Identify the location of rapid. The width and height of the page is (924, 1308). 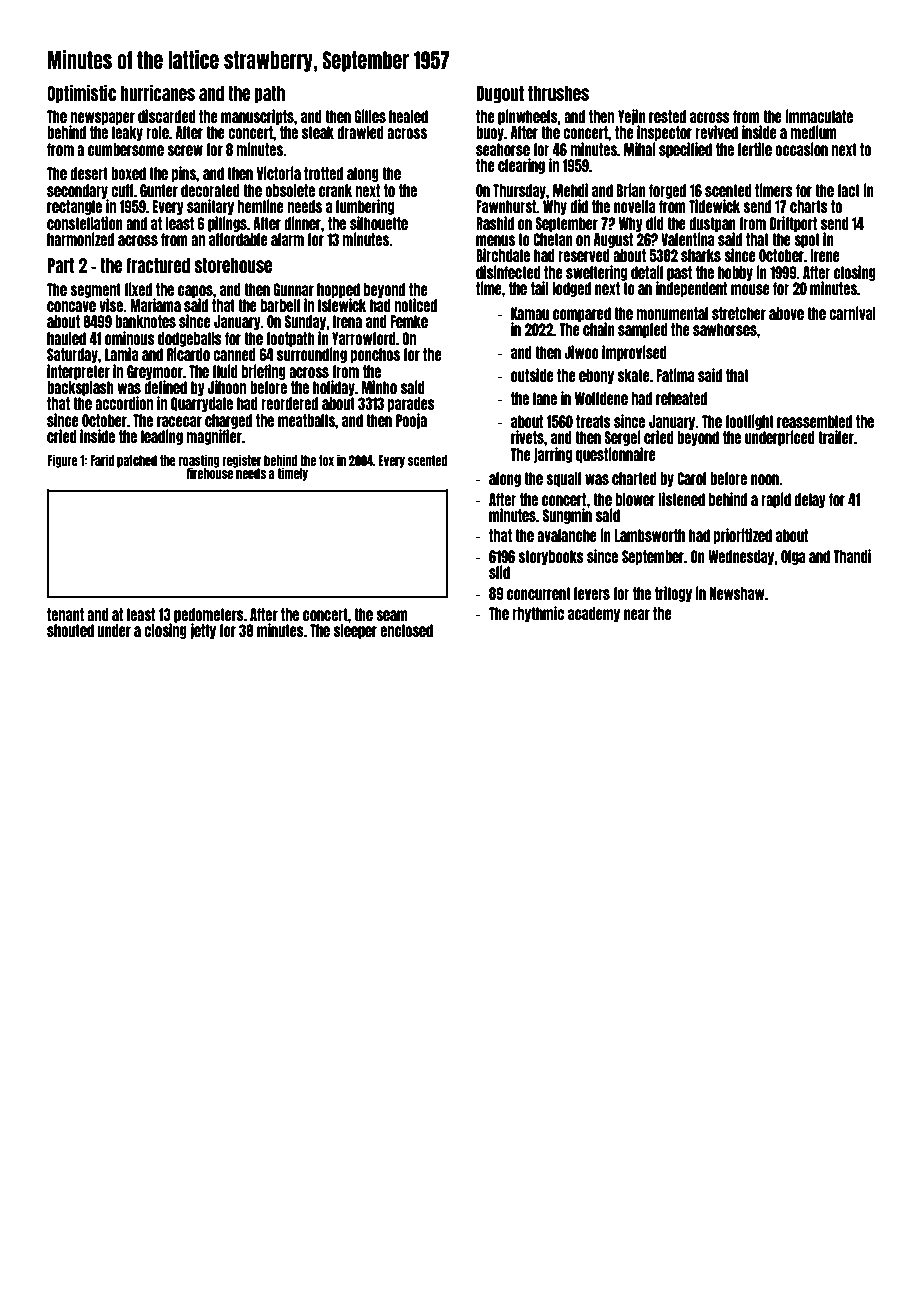
(776, 500).
